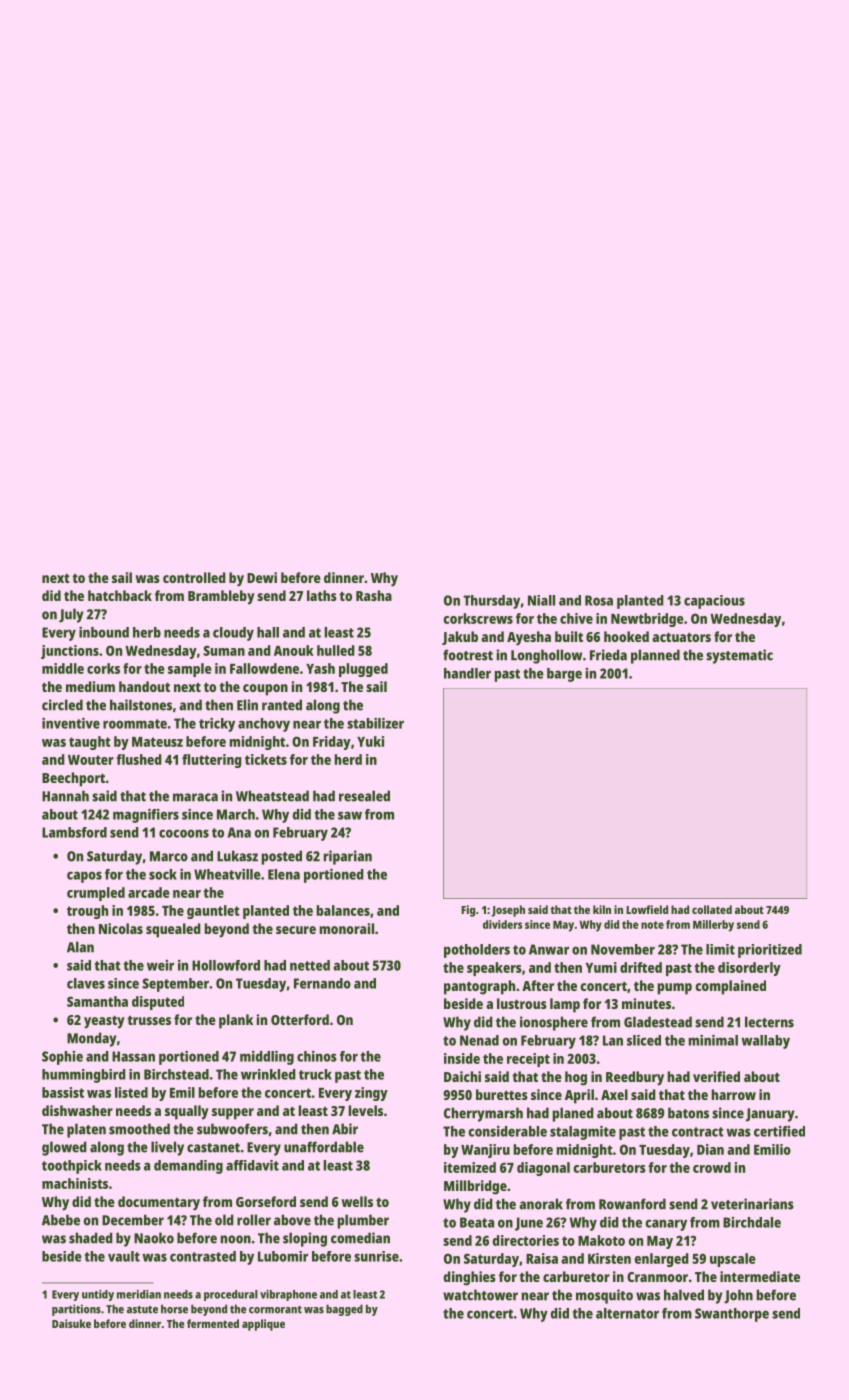  Describe the element at coordinates (157, 742) in the image. I see `Mateusz` at that location.
